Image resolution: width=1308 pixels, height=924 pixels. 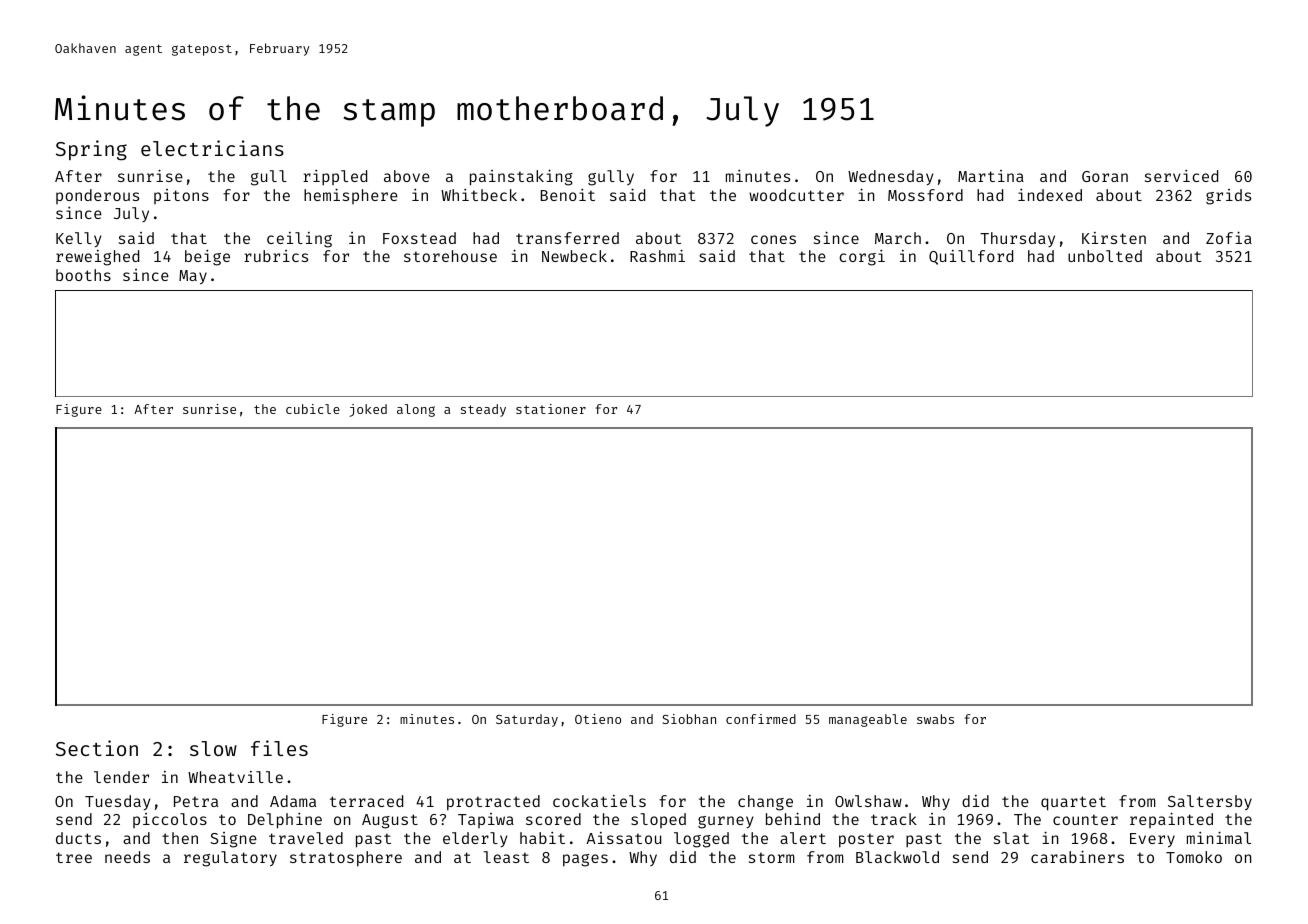 What do you see at coordinates (551, 409) in the image?
I see `stationer` at bounding box center [551, 409].
